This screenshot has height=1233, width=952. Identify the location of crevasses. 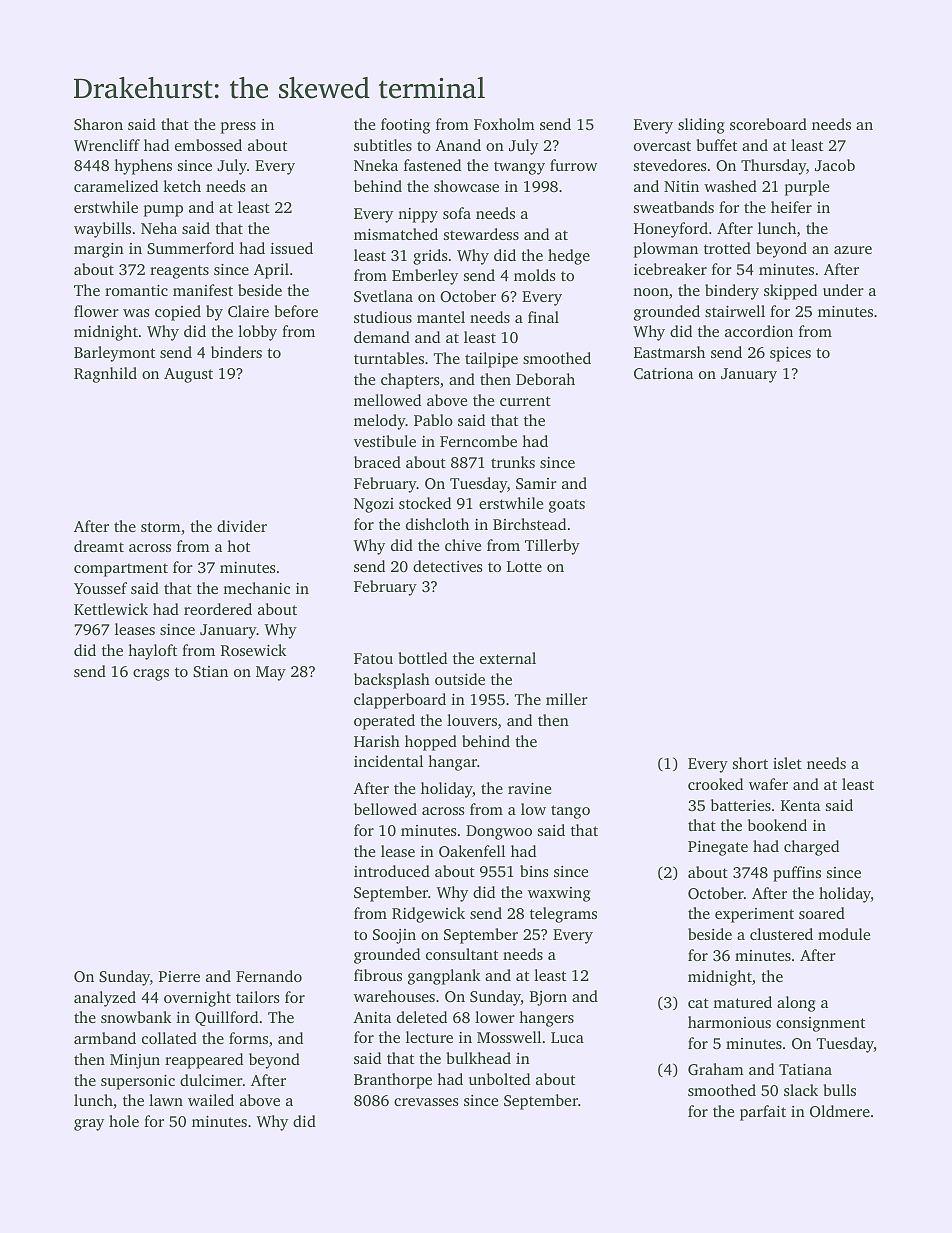
(426, 1102).
